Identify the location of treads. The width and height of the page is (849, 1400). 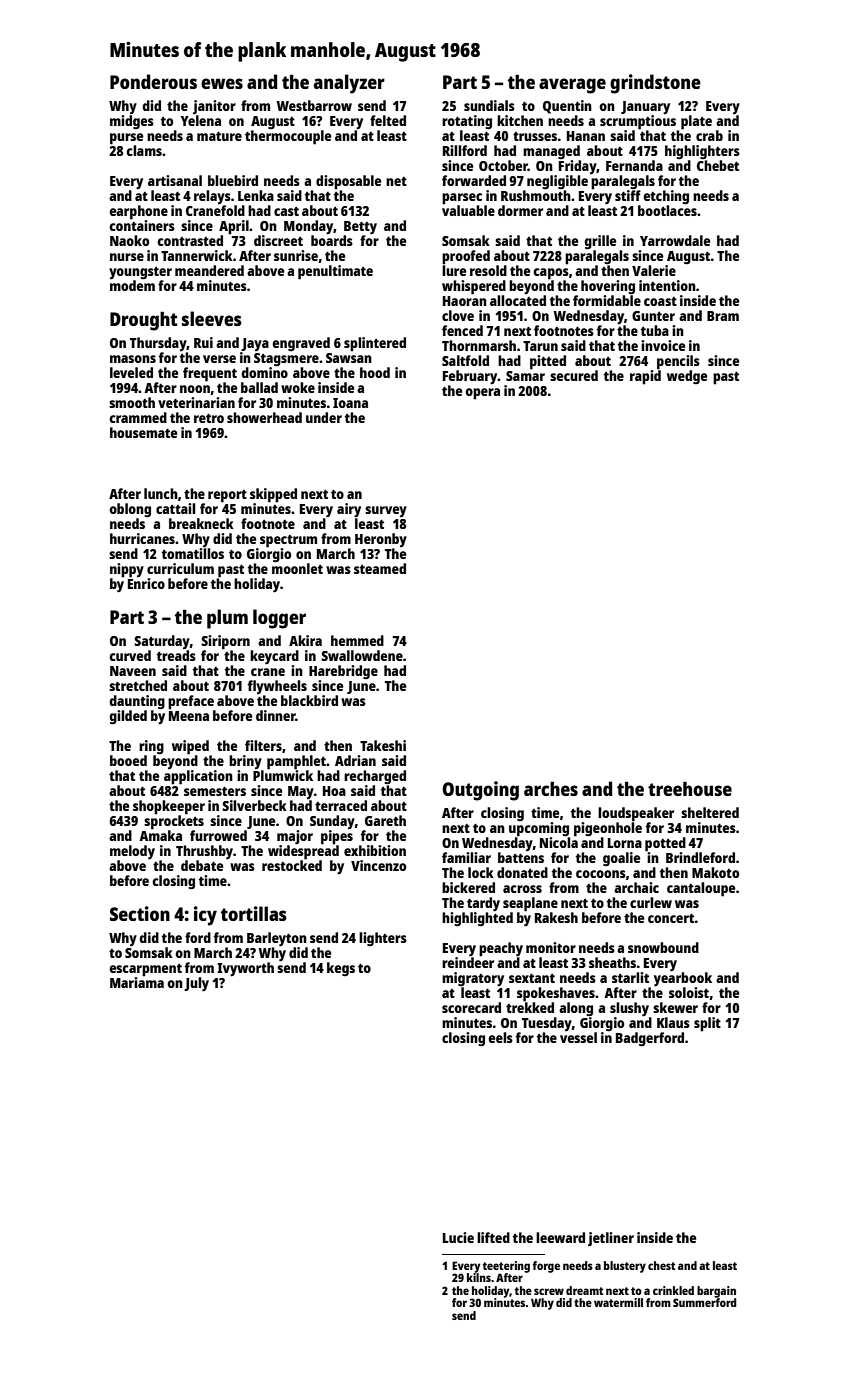
(176, 655).
